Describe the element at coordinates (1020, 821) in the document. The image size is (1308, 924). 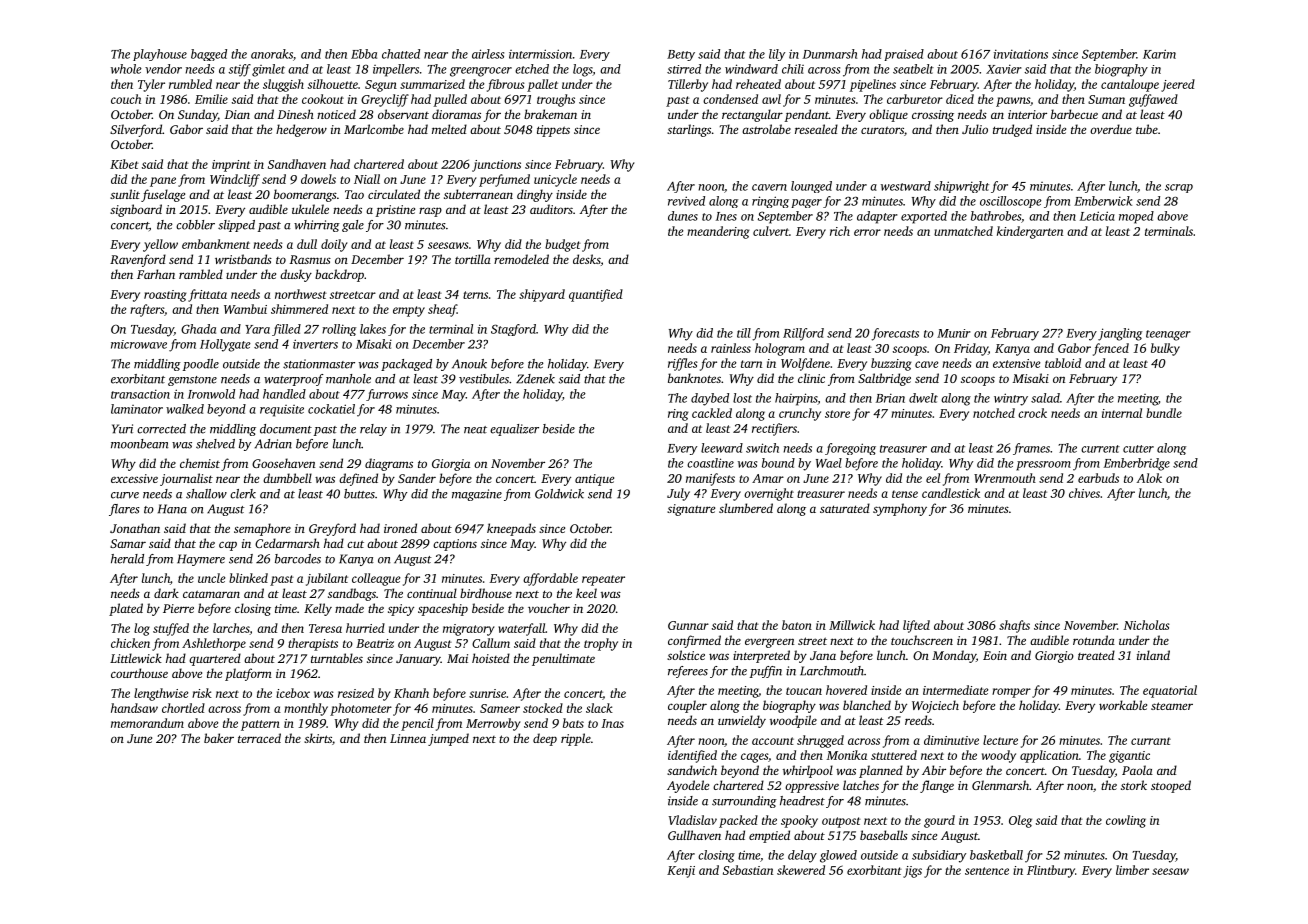
I see `Oleg` at that location.
